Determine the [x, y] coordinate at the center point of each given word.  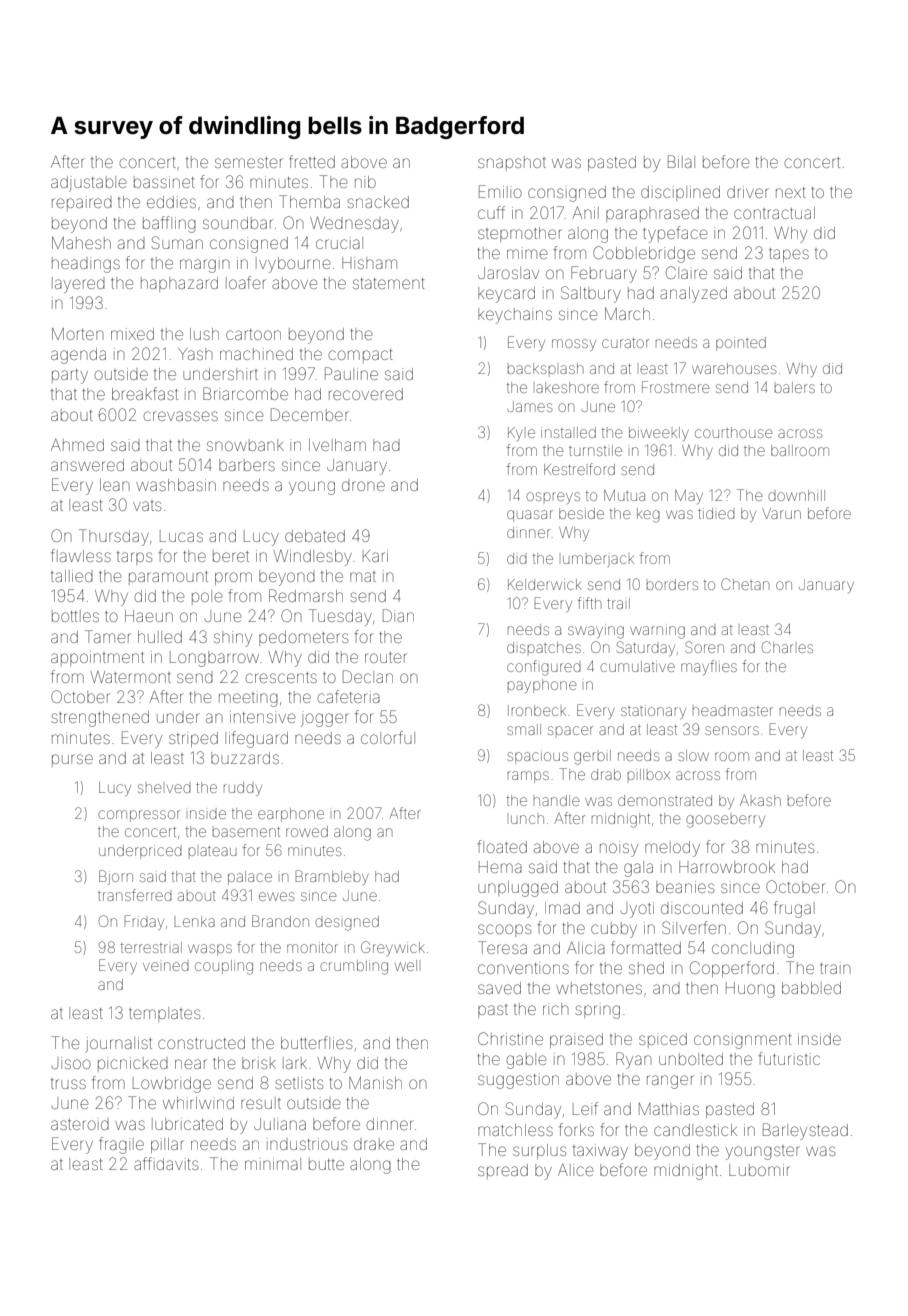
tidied [716, 513]
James [529, 406]
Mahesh [81, 243]
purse [72, 760]
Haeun [149, 616]
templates [164, 1014]
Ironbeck [537, 710]
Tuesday [340, 617]
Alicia [586, 948]
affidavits [166, 1163]
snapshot [512, 163]
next [791, 192]
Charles [787, 647]
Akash [760, 800]
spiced [663, 1040]
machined [256, 354]
